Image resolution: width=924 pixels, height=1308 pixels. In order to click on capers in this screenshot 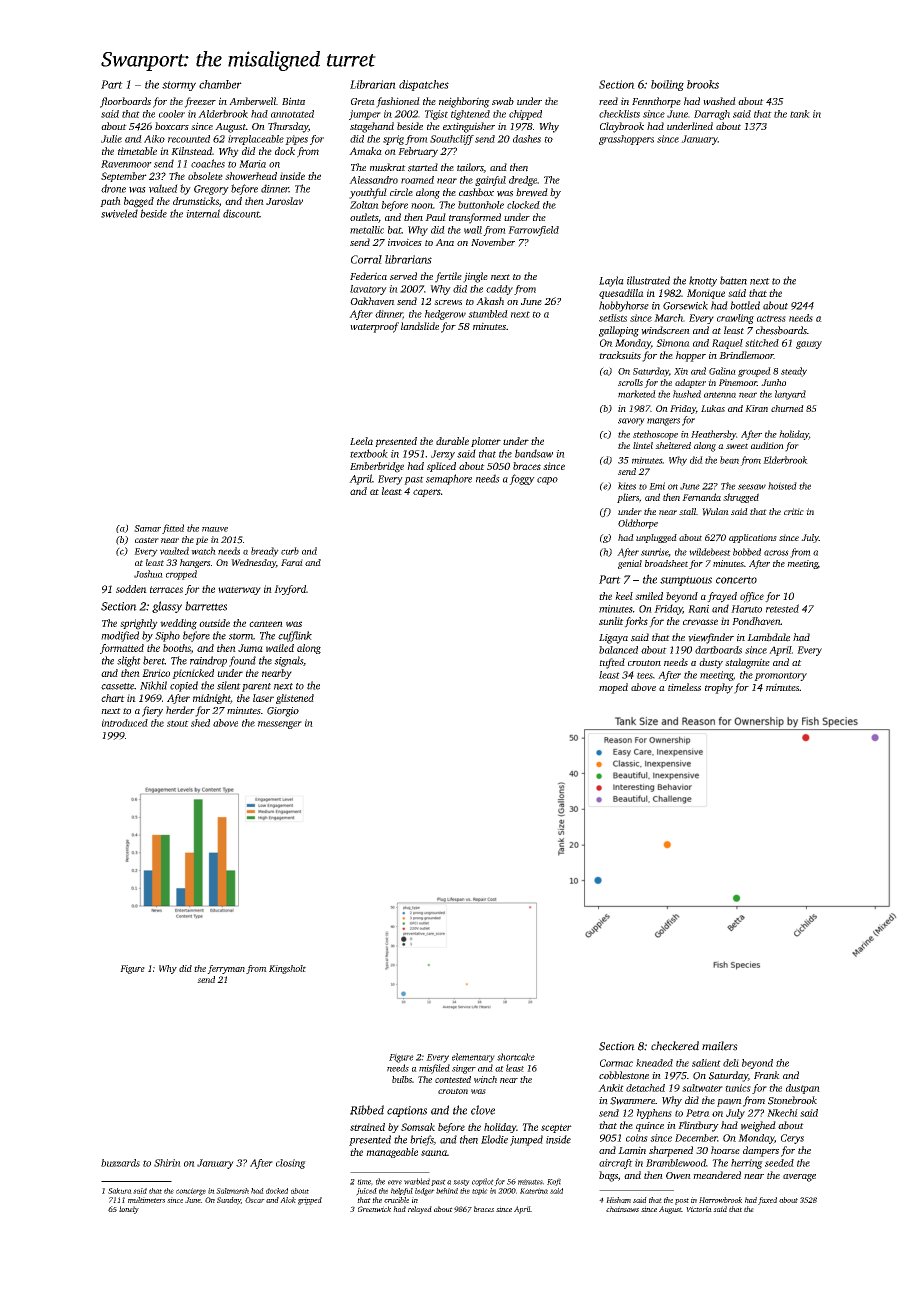, I will do `click(427, 493)`.
